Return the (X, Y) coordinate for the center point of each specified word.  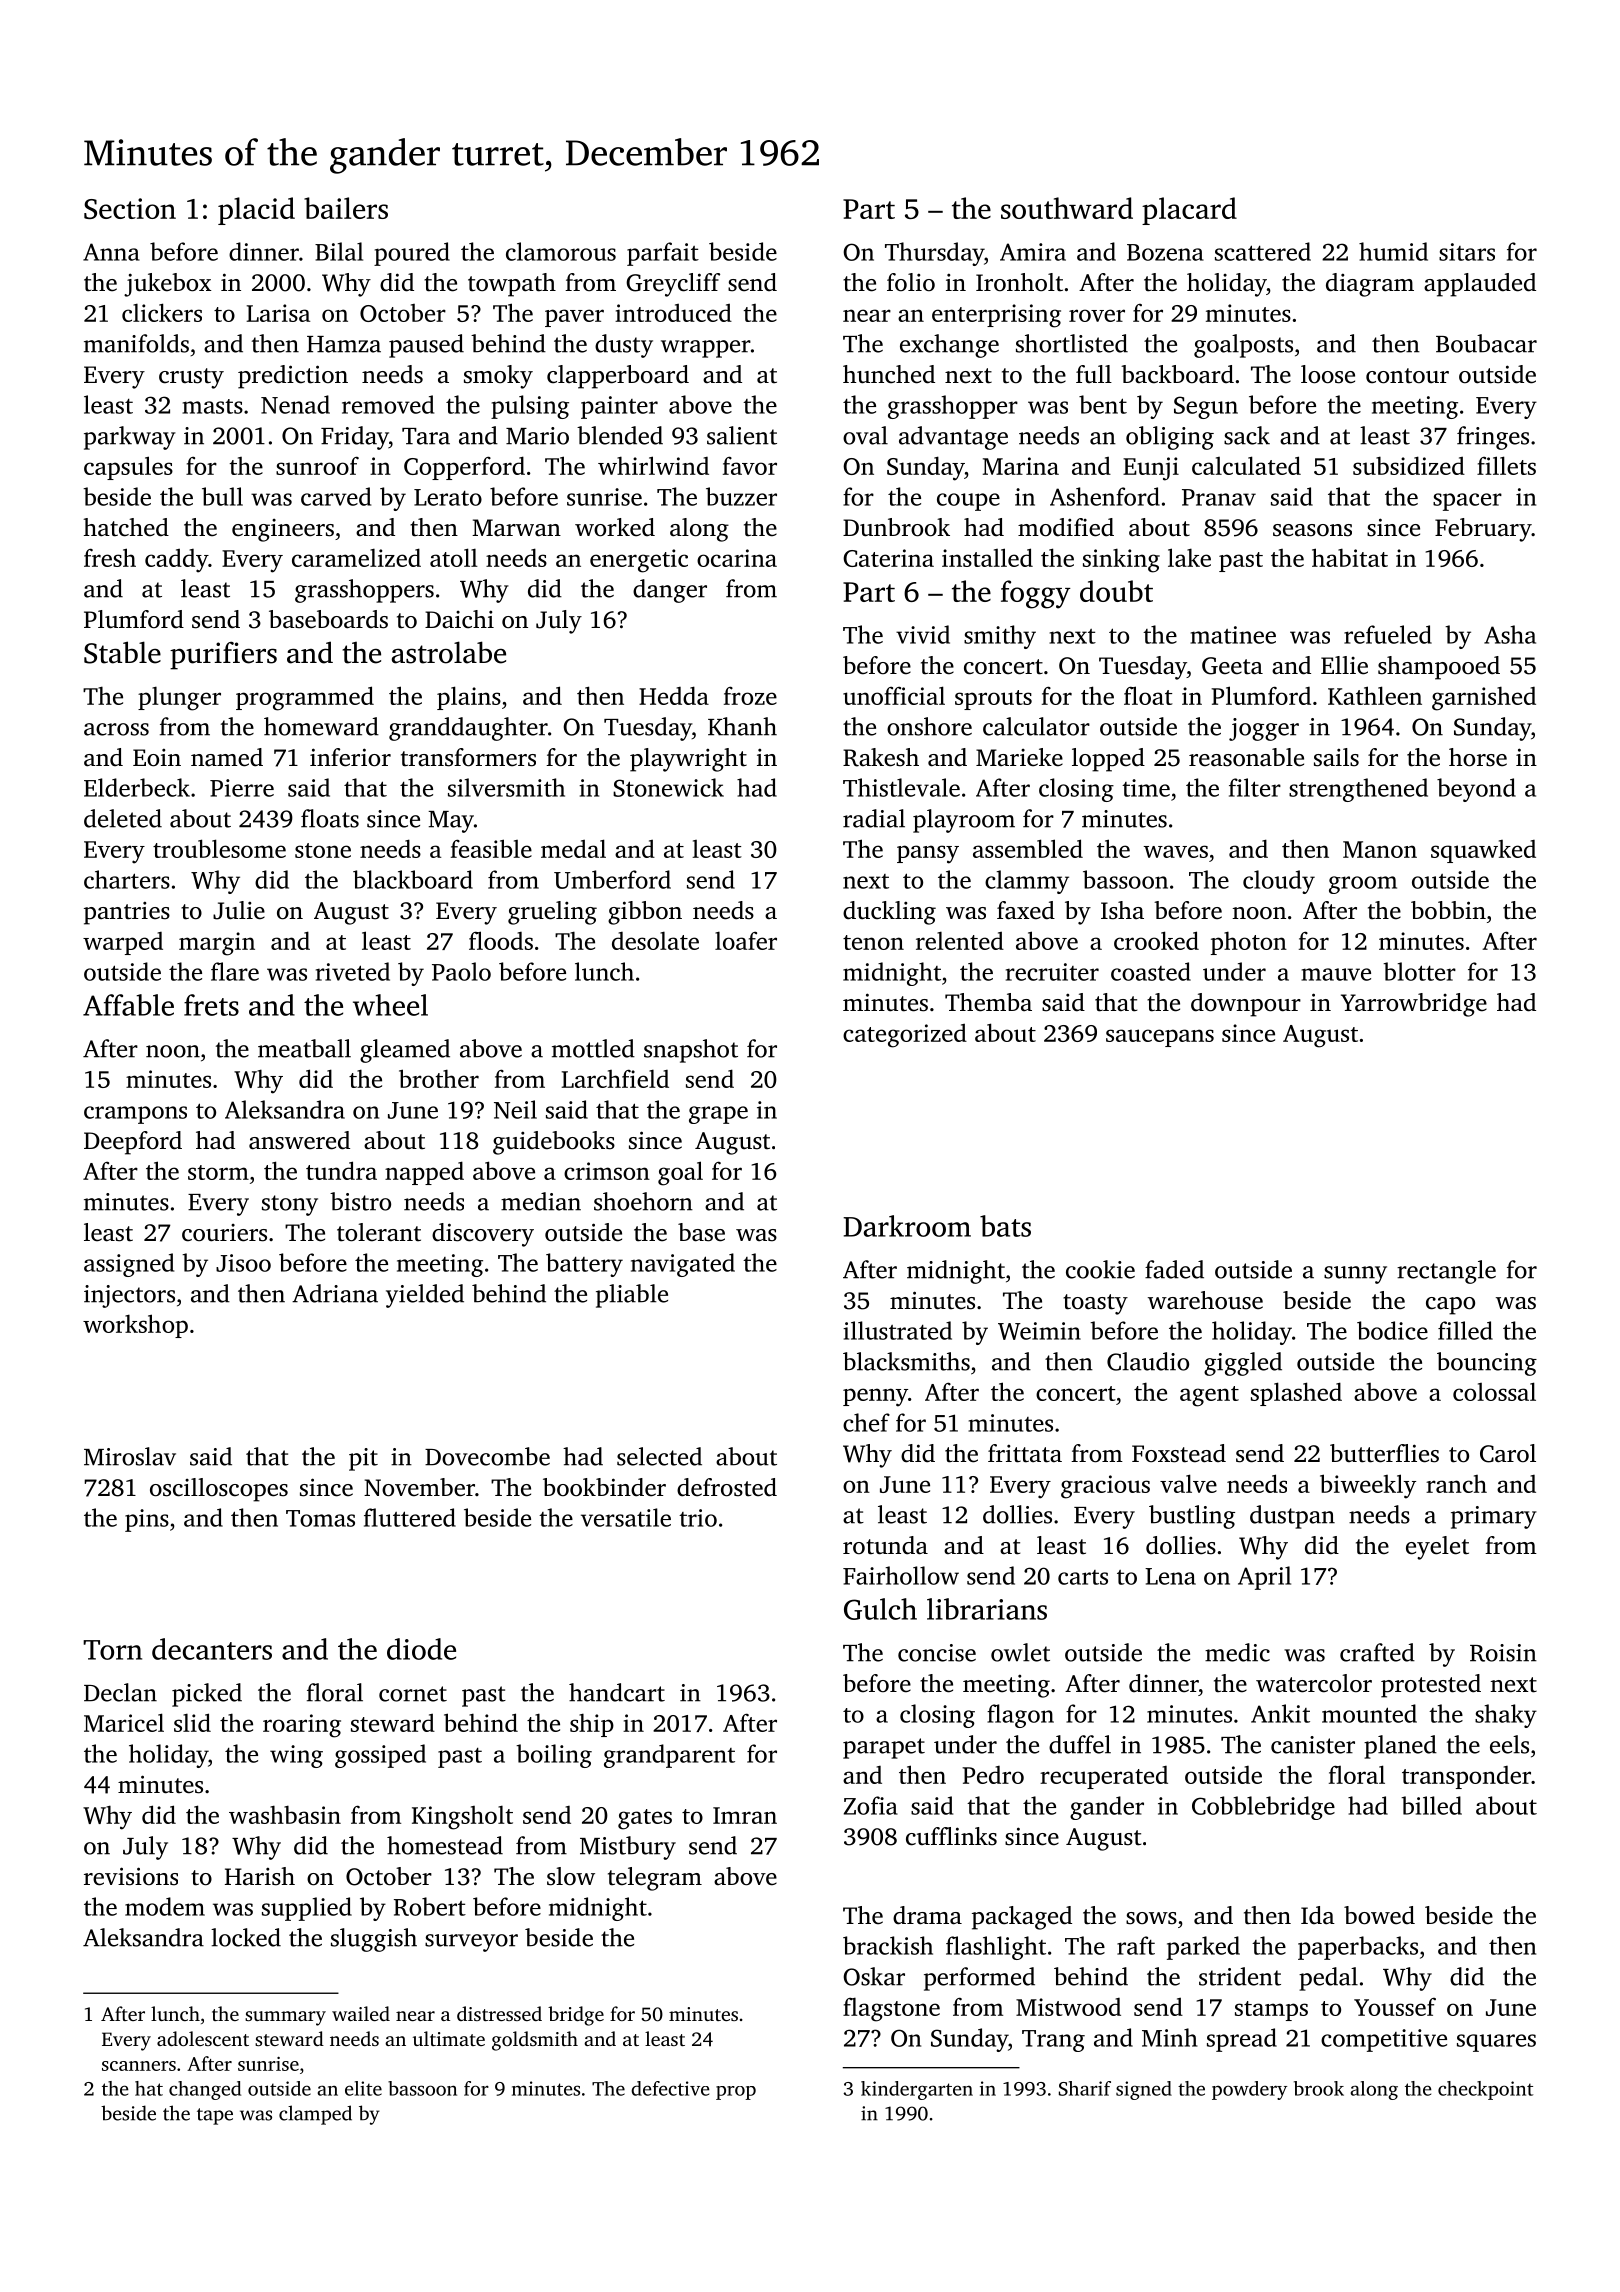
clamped (315, 2115)
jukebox (167, 285)
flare (235, 971)
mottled (593, 1048)
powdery (1249, 2090)
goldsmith (535, 2041)
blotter (1419, 971)
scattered (1263, 251)
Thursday (934, 254)
